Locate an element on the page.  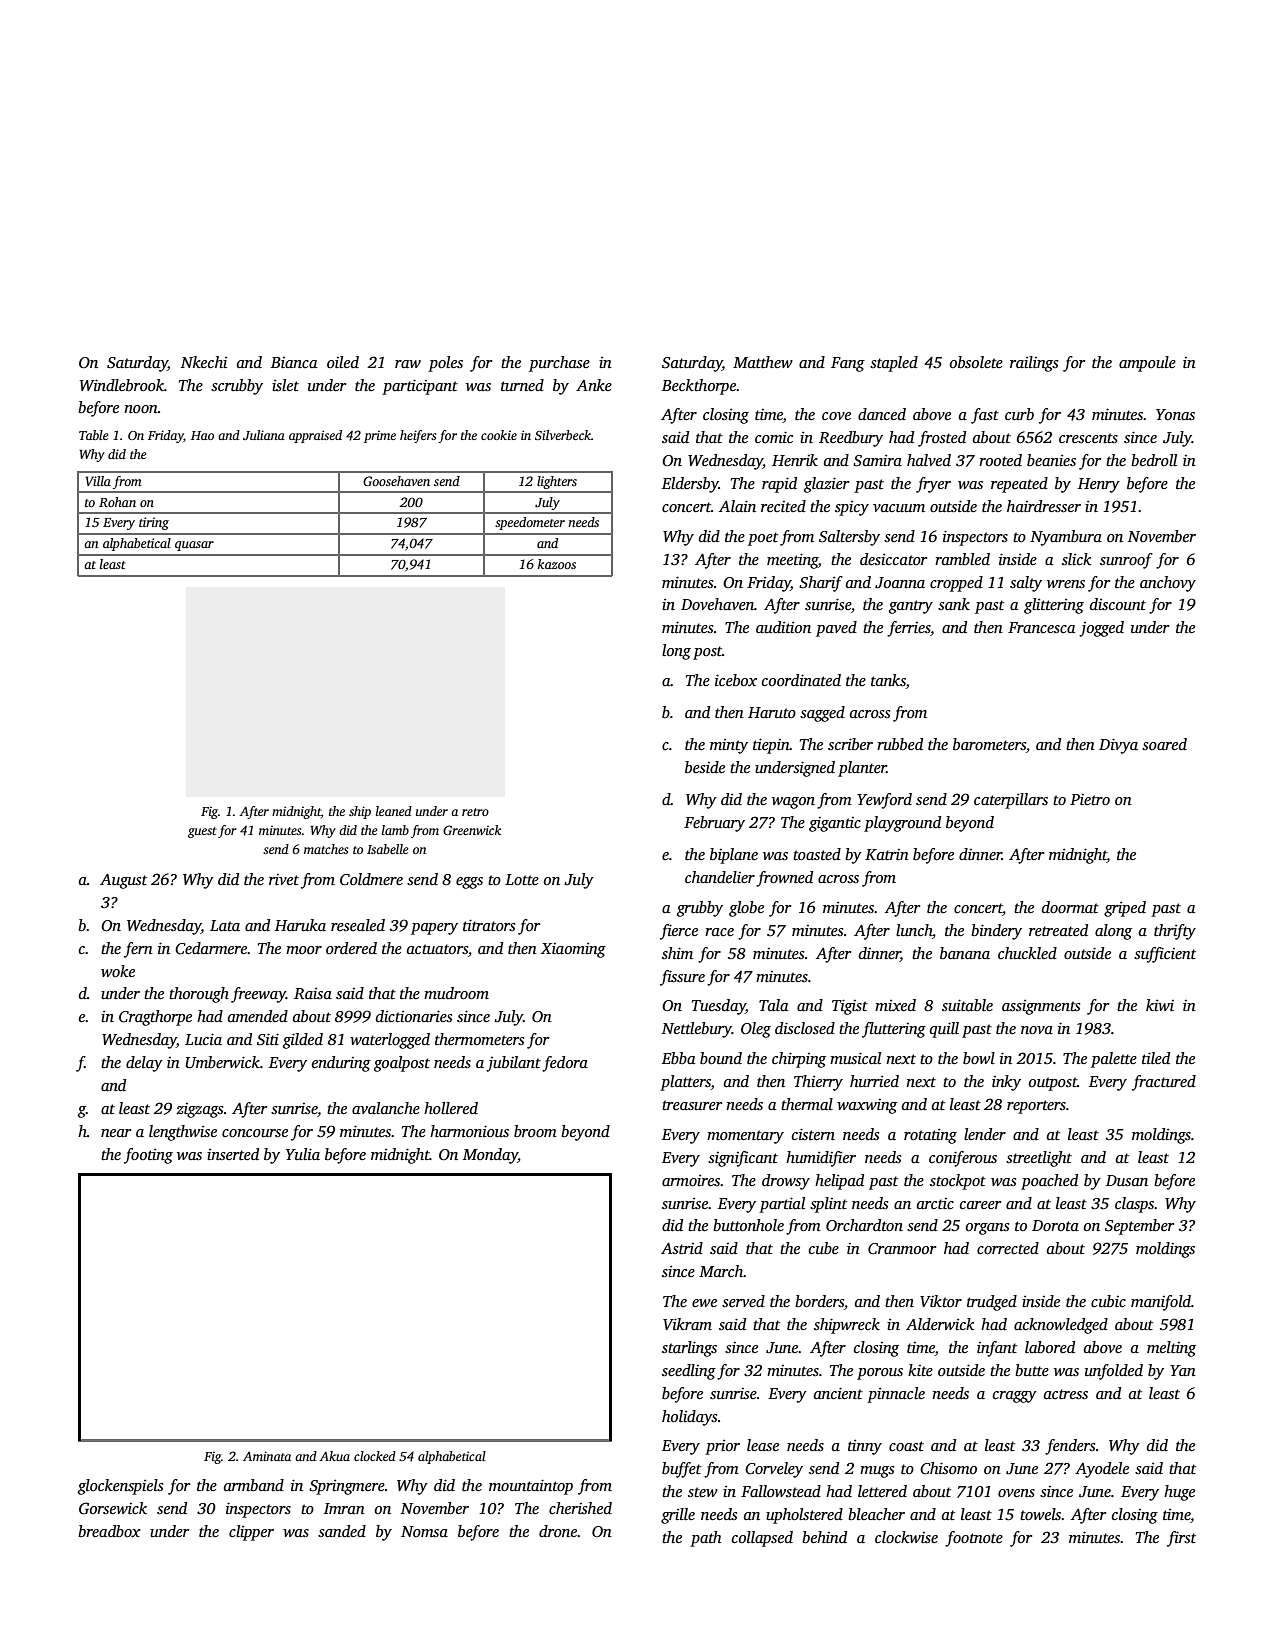
inky is located at coordinates (1006, 1083).
